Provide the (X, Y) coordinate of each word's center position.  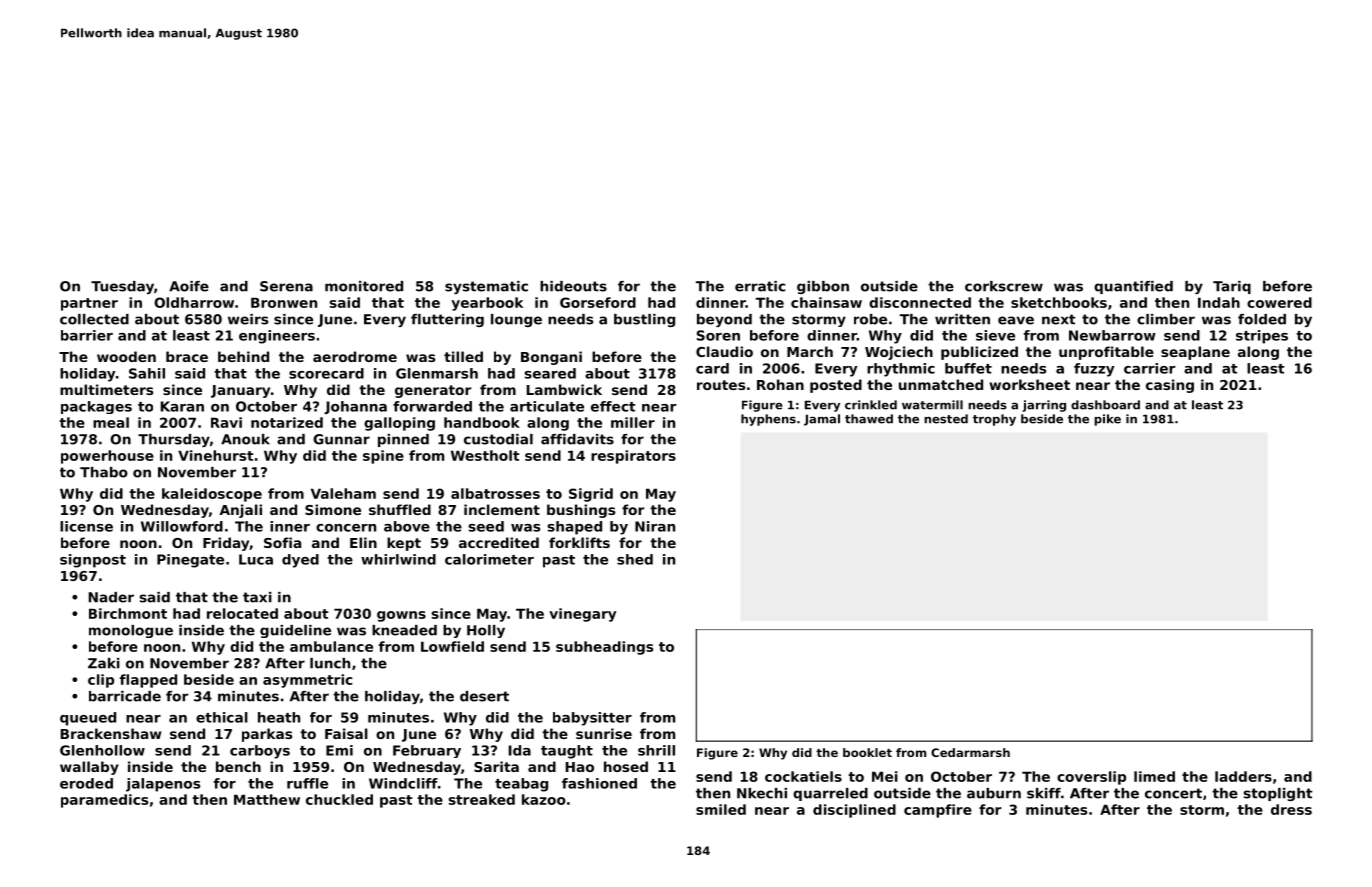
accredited (499, 542)
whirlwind (398, 559)
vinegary (582, 615)
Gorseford (598, 302)
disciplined (854, 811)
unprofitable (1106, 353)
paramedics (104, 801)
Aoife (189, 286)
